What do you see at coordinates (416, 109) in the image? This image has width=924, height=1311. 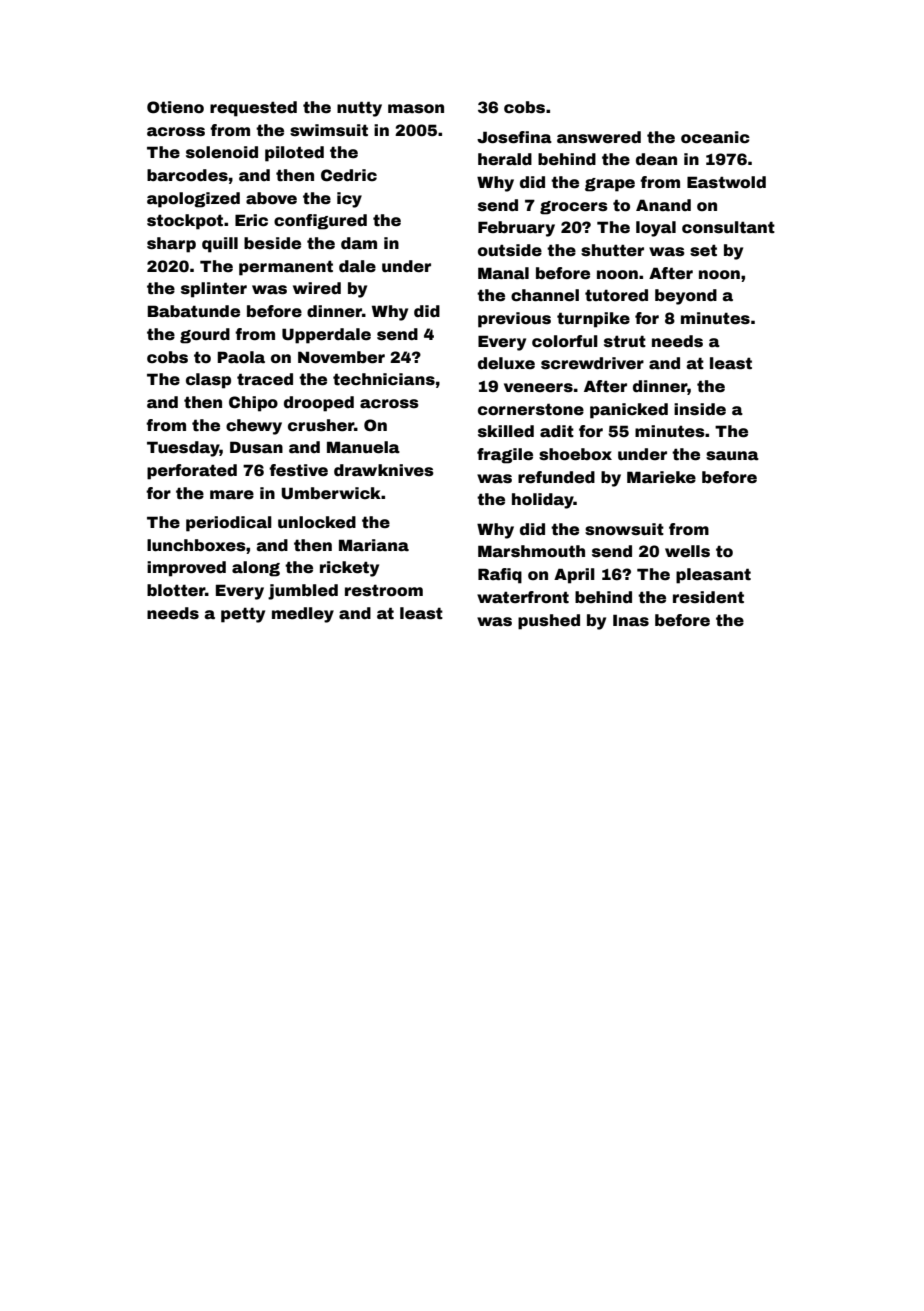 I see `mason` at bounding box center [416, 109].
